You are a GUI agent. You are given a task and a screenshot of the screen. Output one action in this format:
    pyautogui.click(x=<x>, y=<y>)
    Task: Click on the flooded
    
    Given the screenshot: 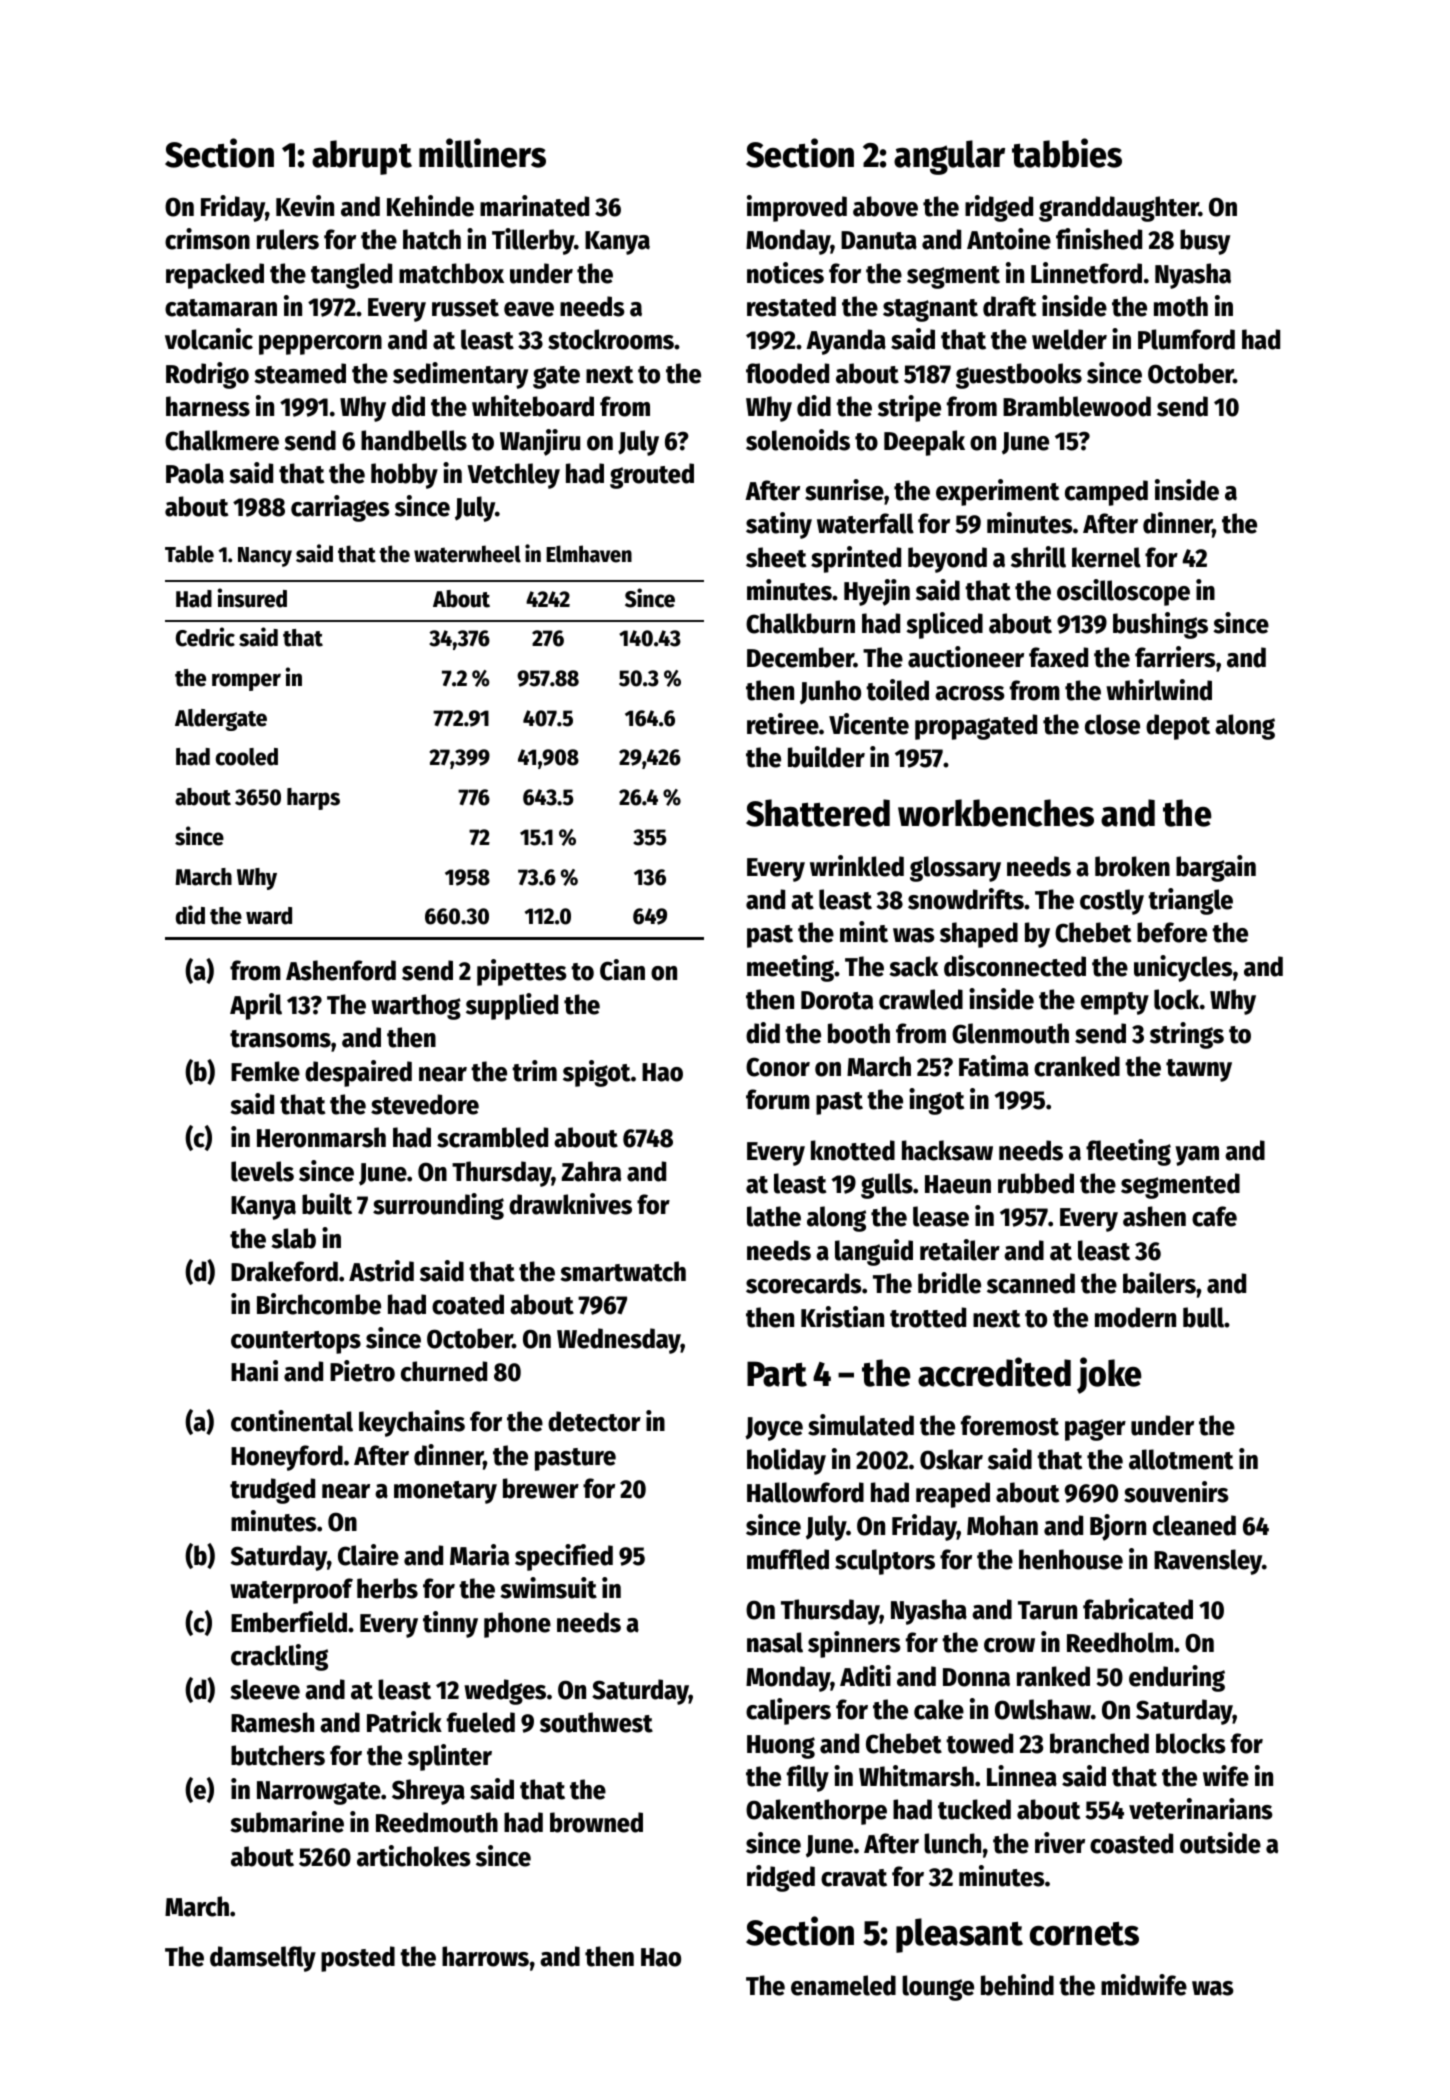 What is the action you would take?
    pyautogui.click(x=787, y=373)
